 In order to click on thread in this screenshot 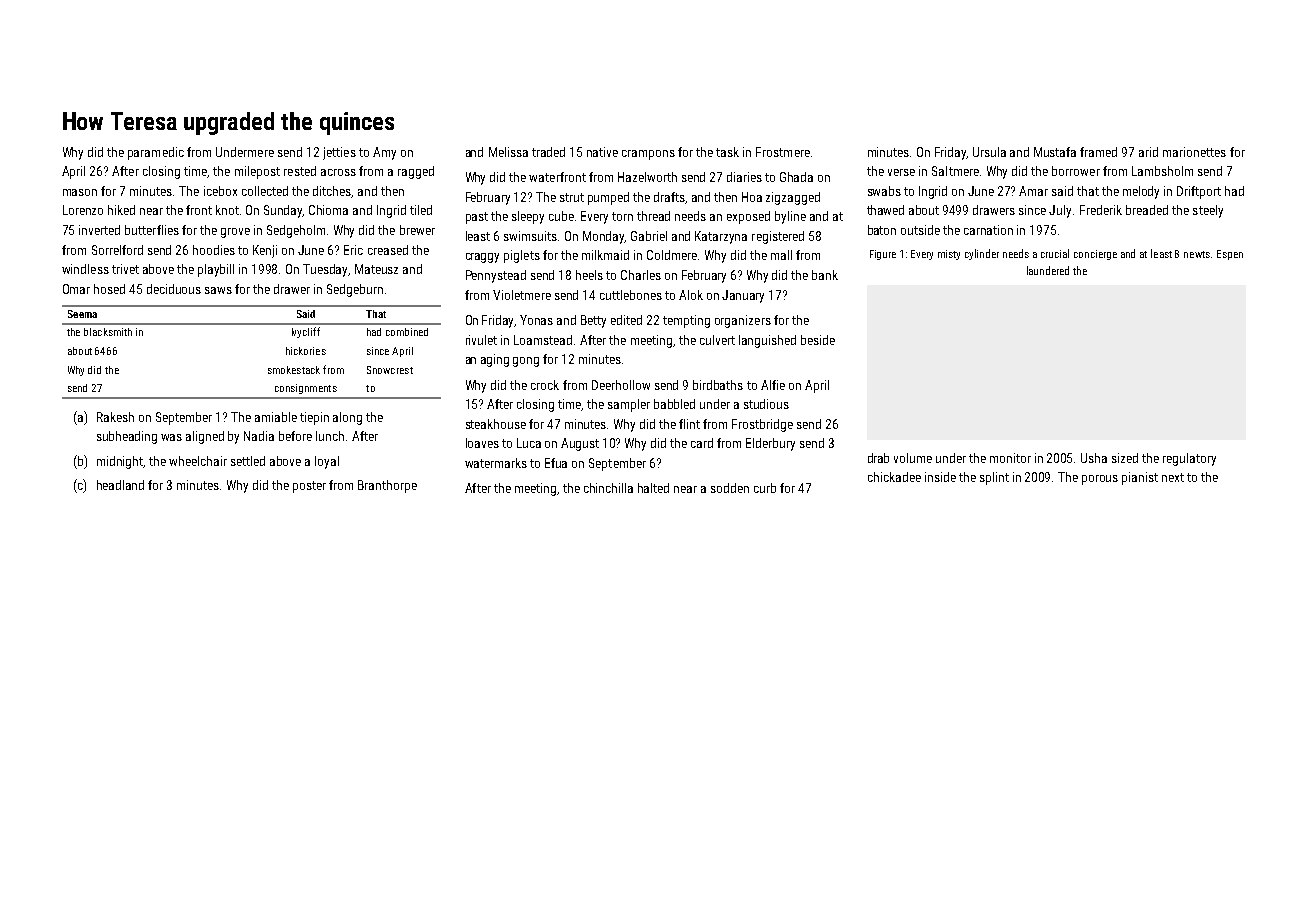, I will do `click(653, 216)`.
